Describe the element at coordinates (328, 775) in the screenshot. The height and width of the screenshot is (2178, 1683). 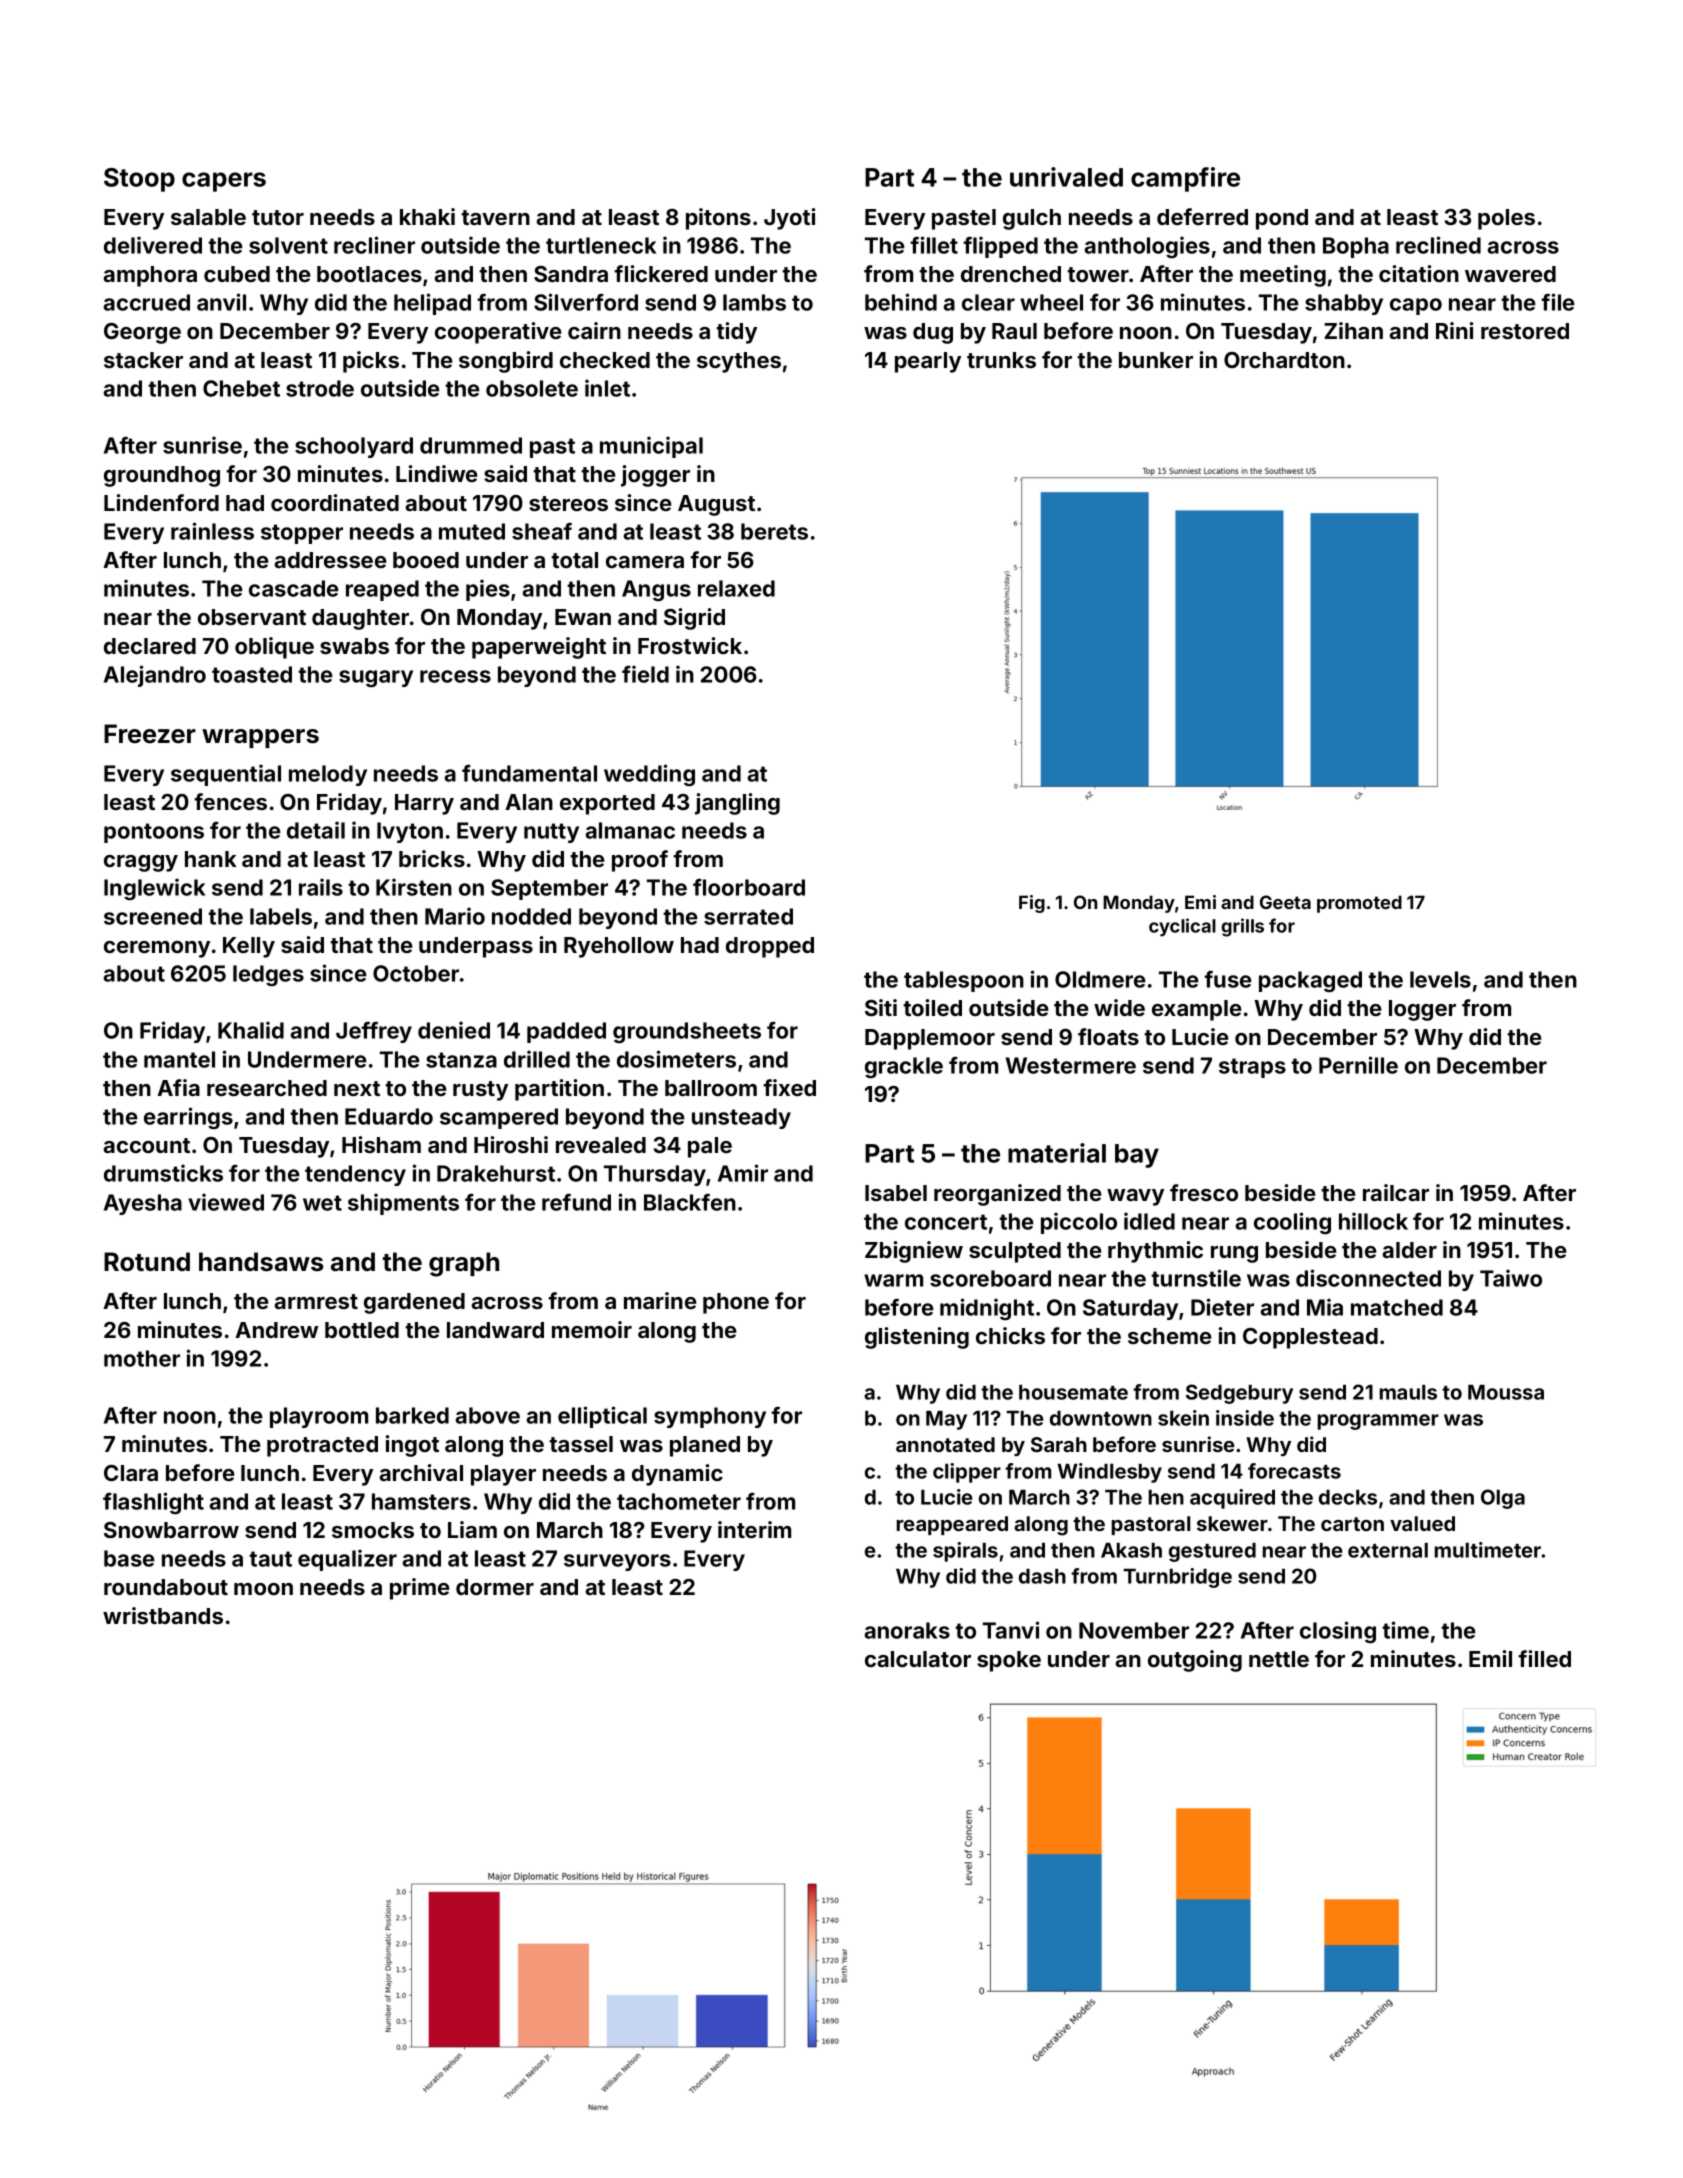
I see `melody` at that location.
